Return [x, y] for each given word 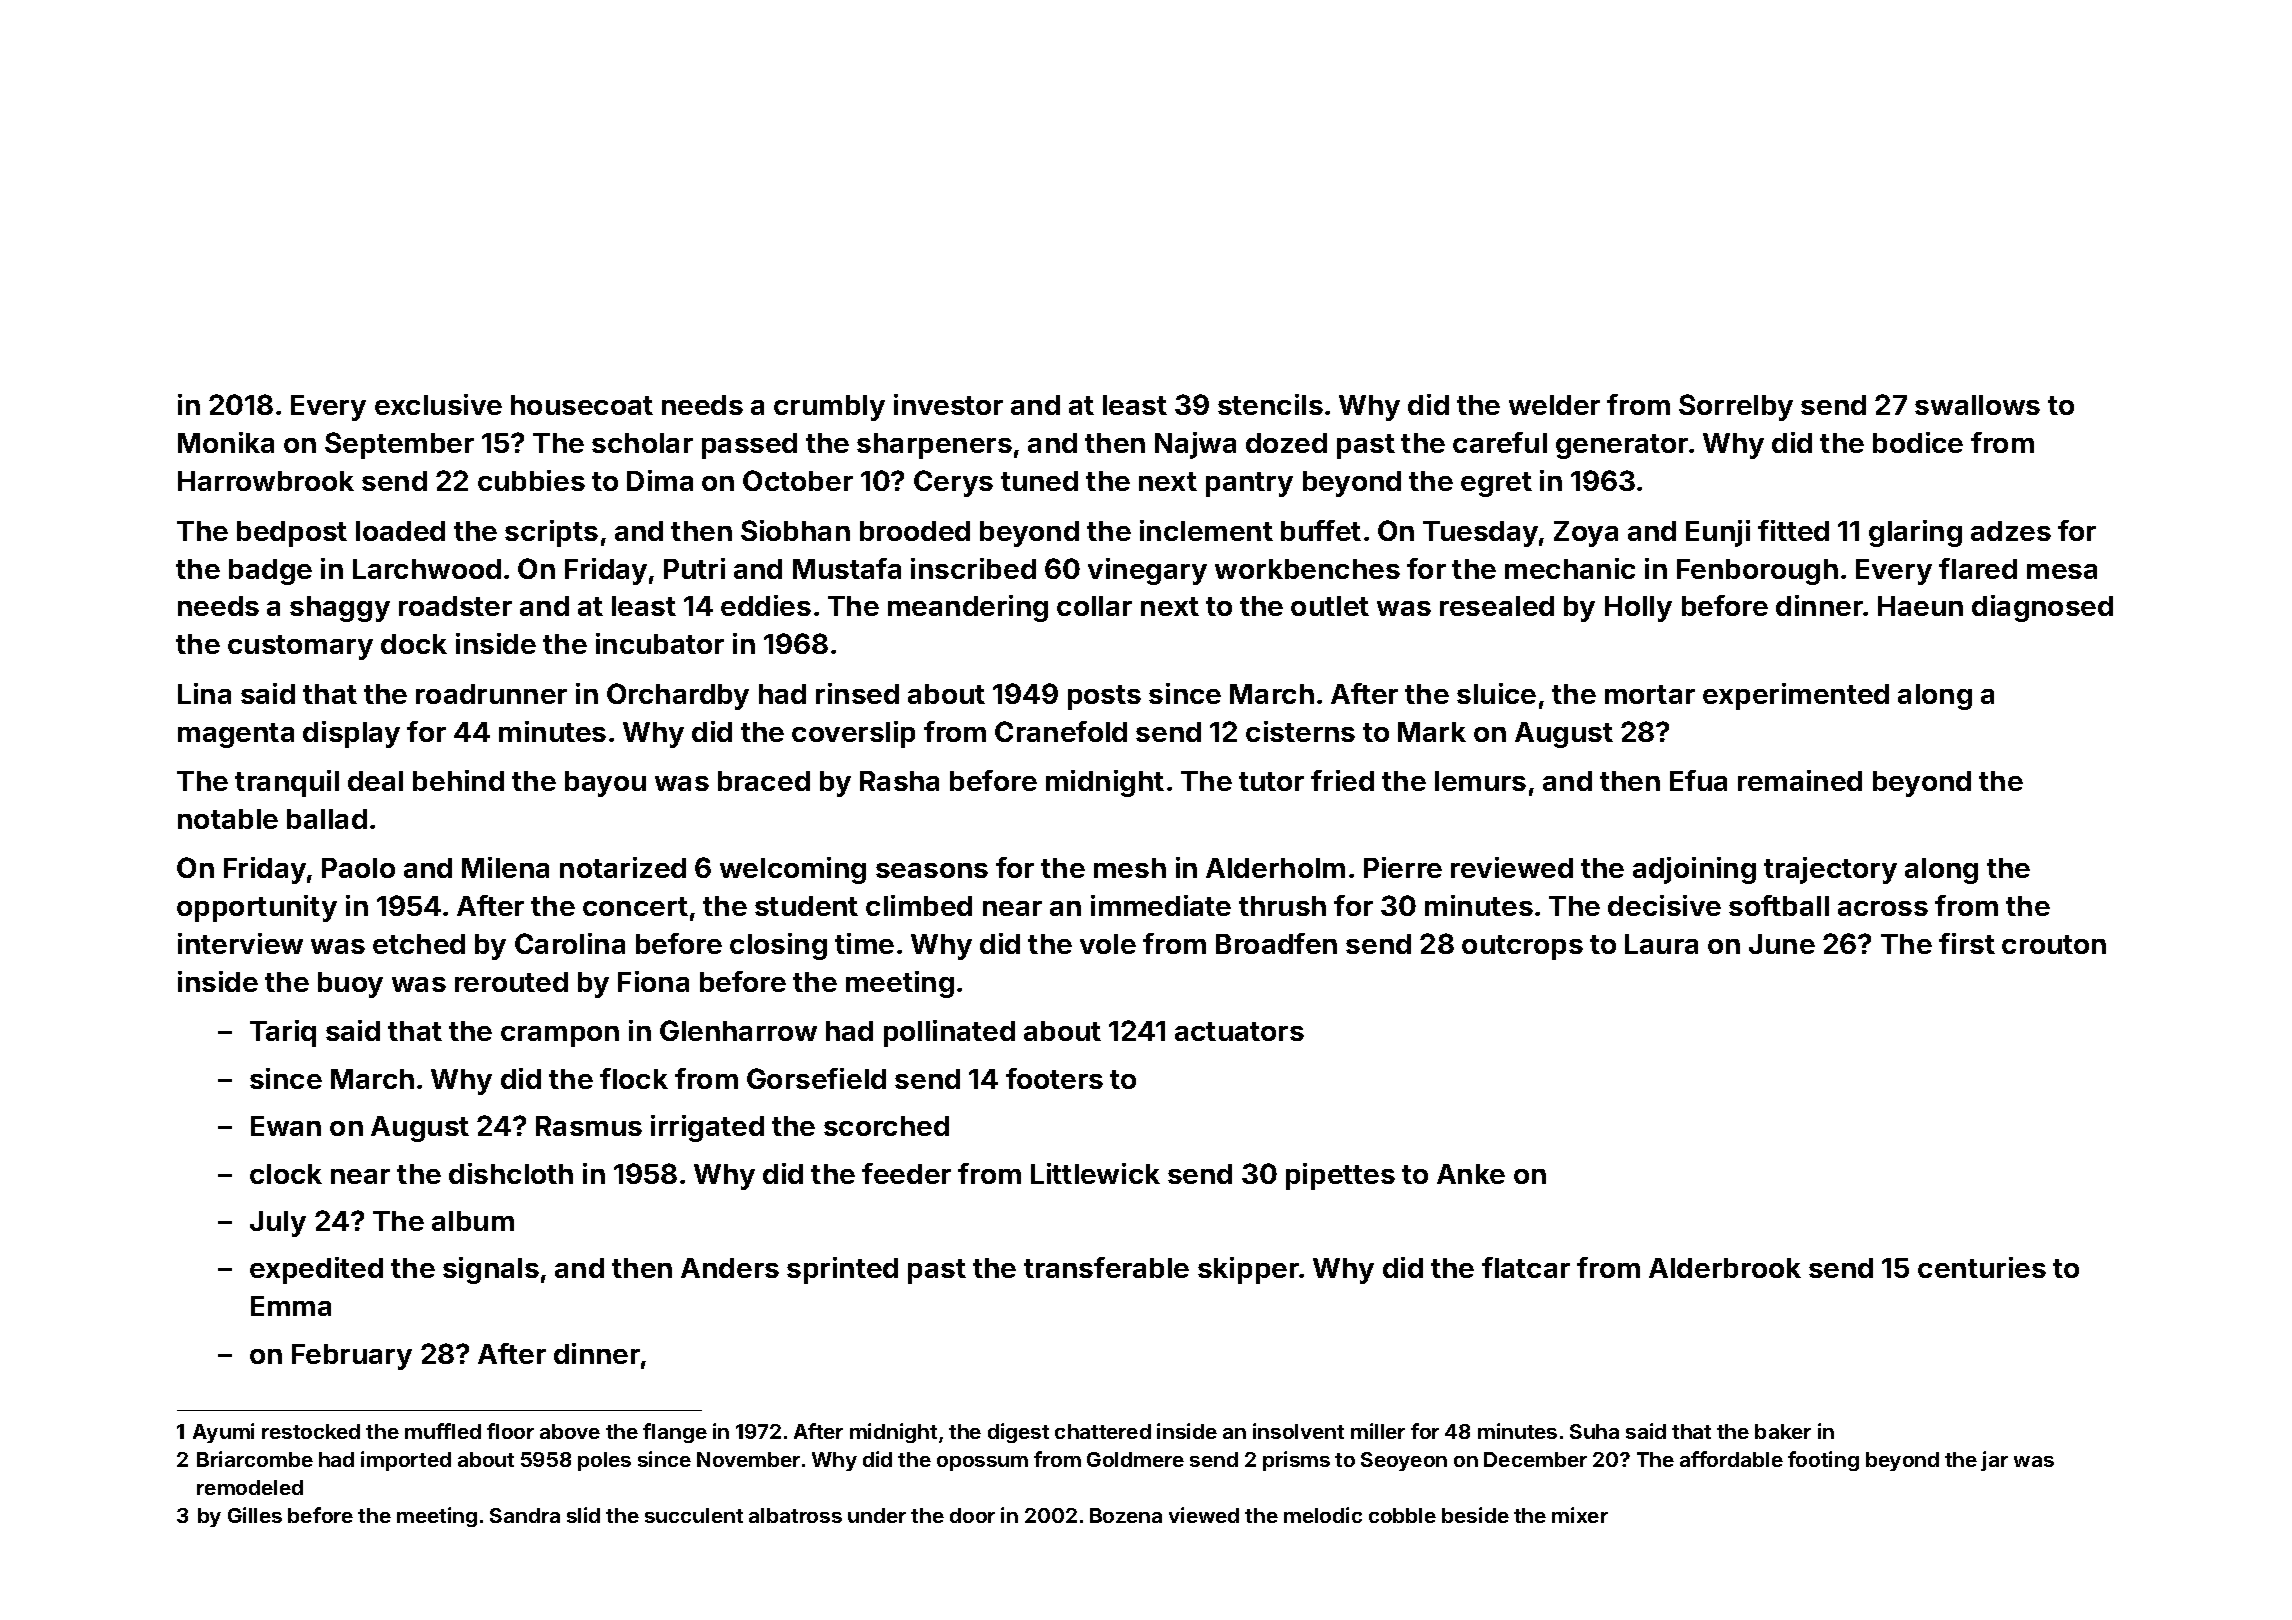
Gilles [255, 1515]
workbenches [1307, 569]
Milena [505, 867]
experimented [1796, 696]
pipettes [1340, 1176]
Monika [226, 442]
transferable [1106, 1267]
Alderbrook [1725, 1268]
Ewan [286, 1126]
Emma [291, 1306]
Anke [1471, 1174]
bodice [1918, 442]
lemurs [1480, 781]
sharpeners [934, 446]
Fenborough [1757, 572]
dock [414, 644]
